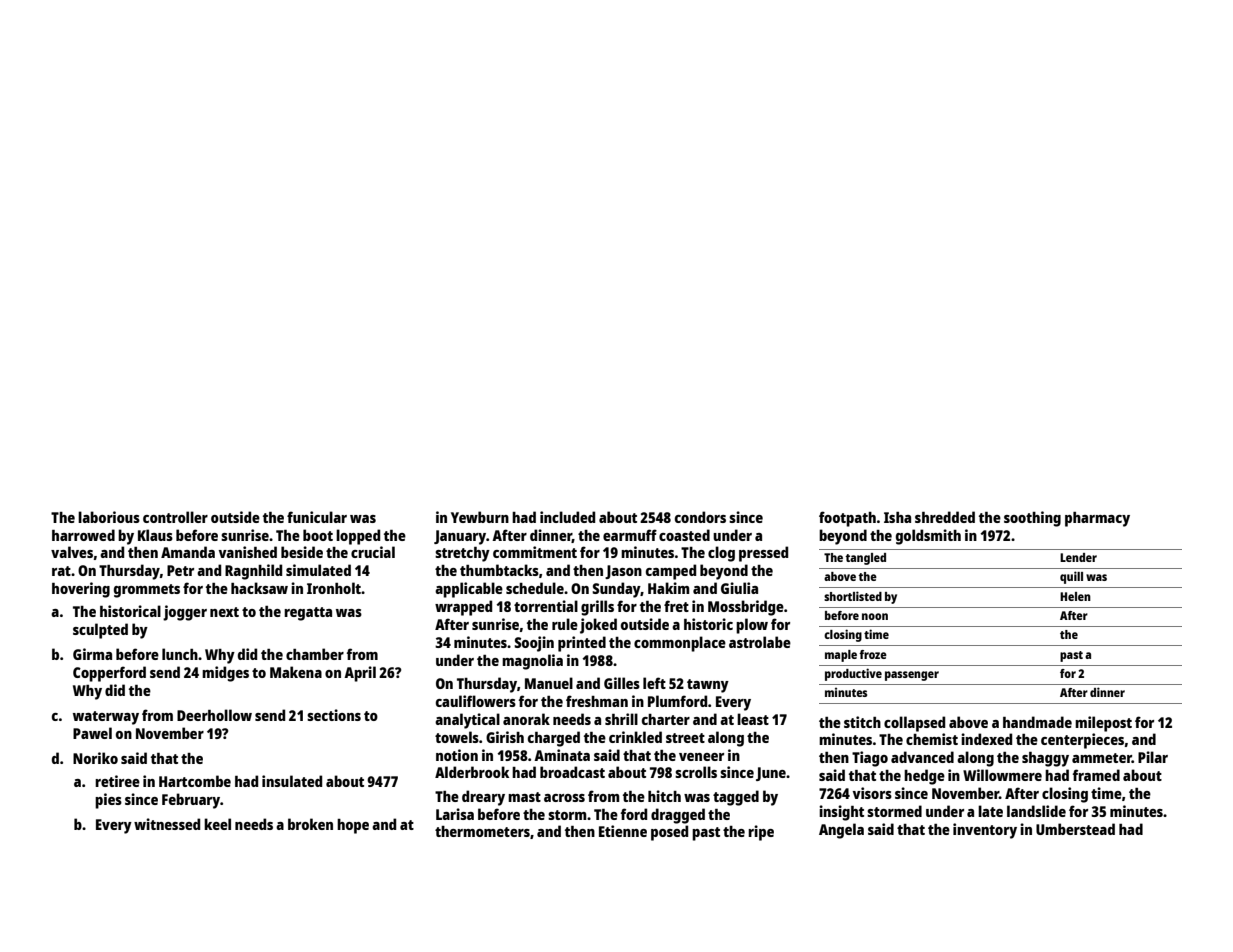  What do you see at coordinates (1036, 811) in the screenshot?
I see `landslide` at bounding box center [1036, 811].
